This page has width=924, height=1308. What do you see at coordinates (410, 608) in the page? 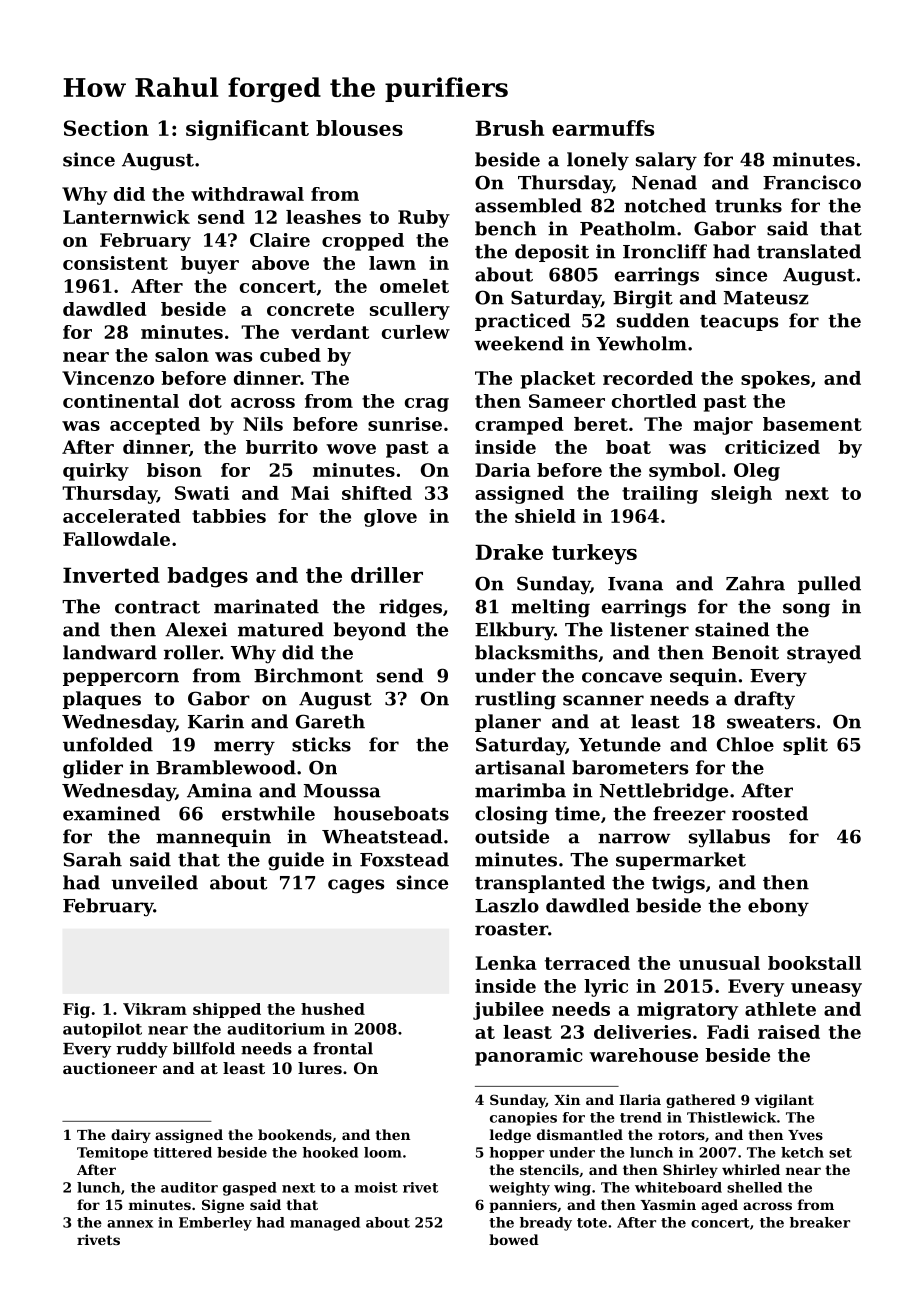
I see `ridges` at bounding box center [410, 608].
